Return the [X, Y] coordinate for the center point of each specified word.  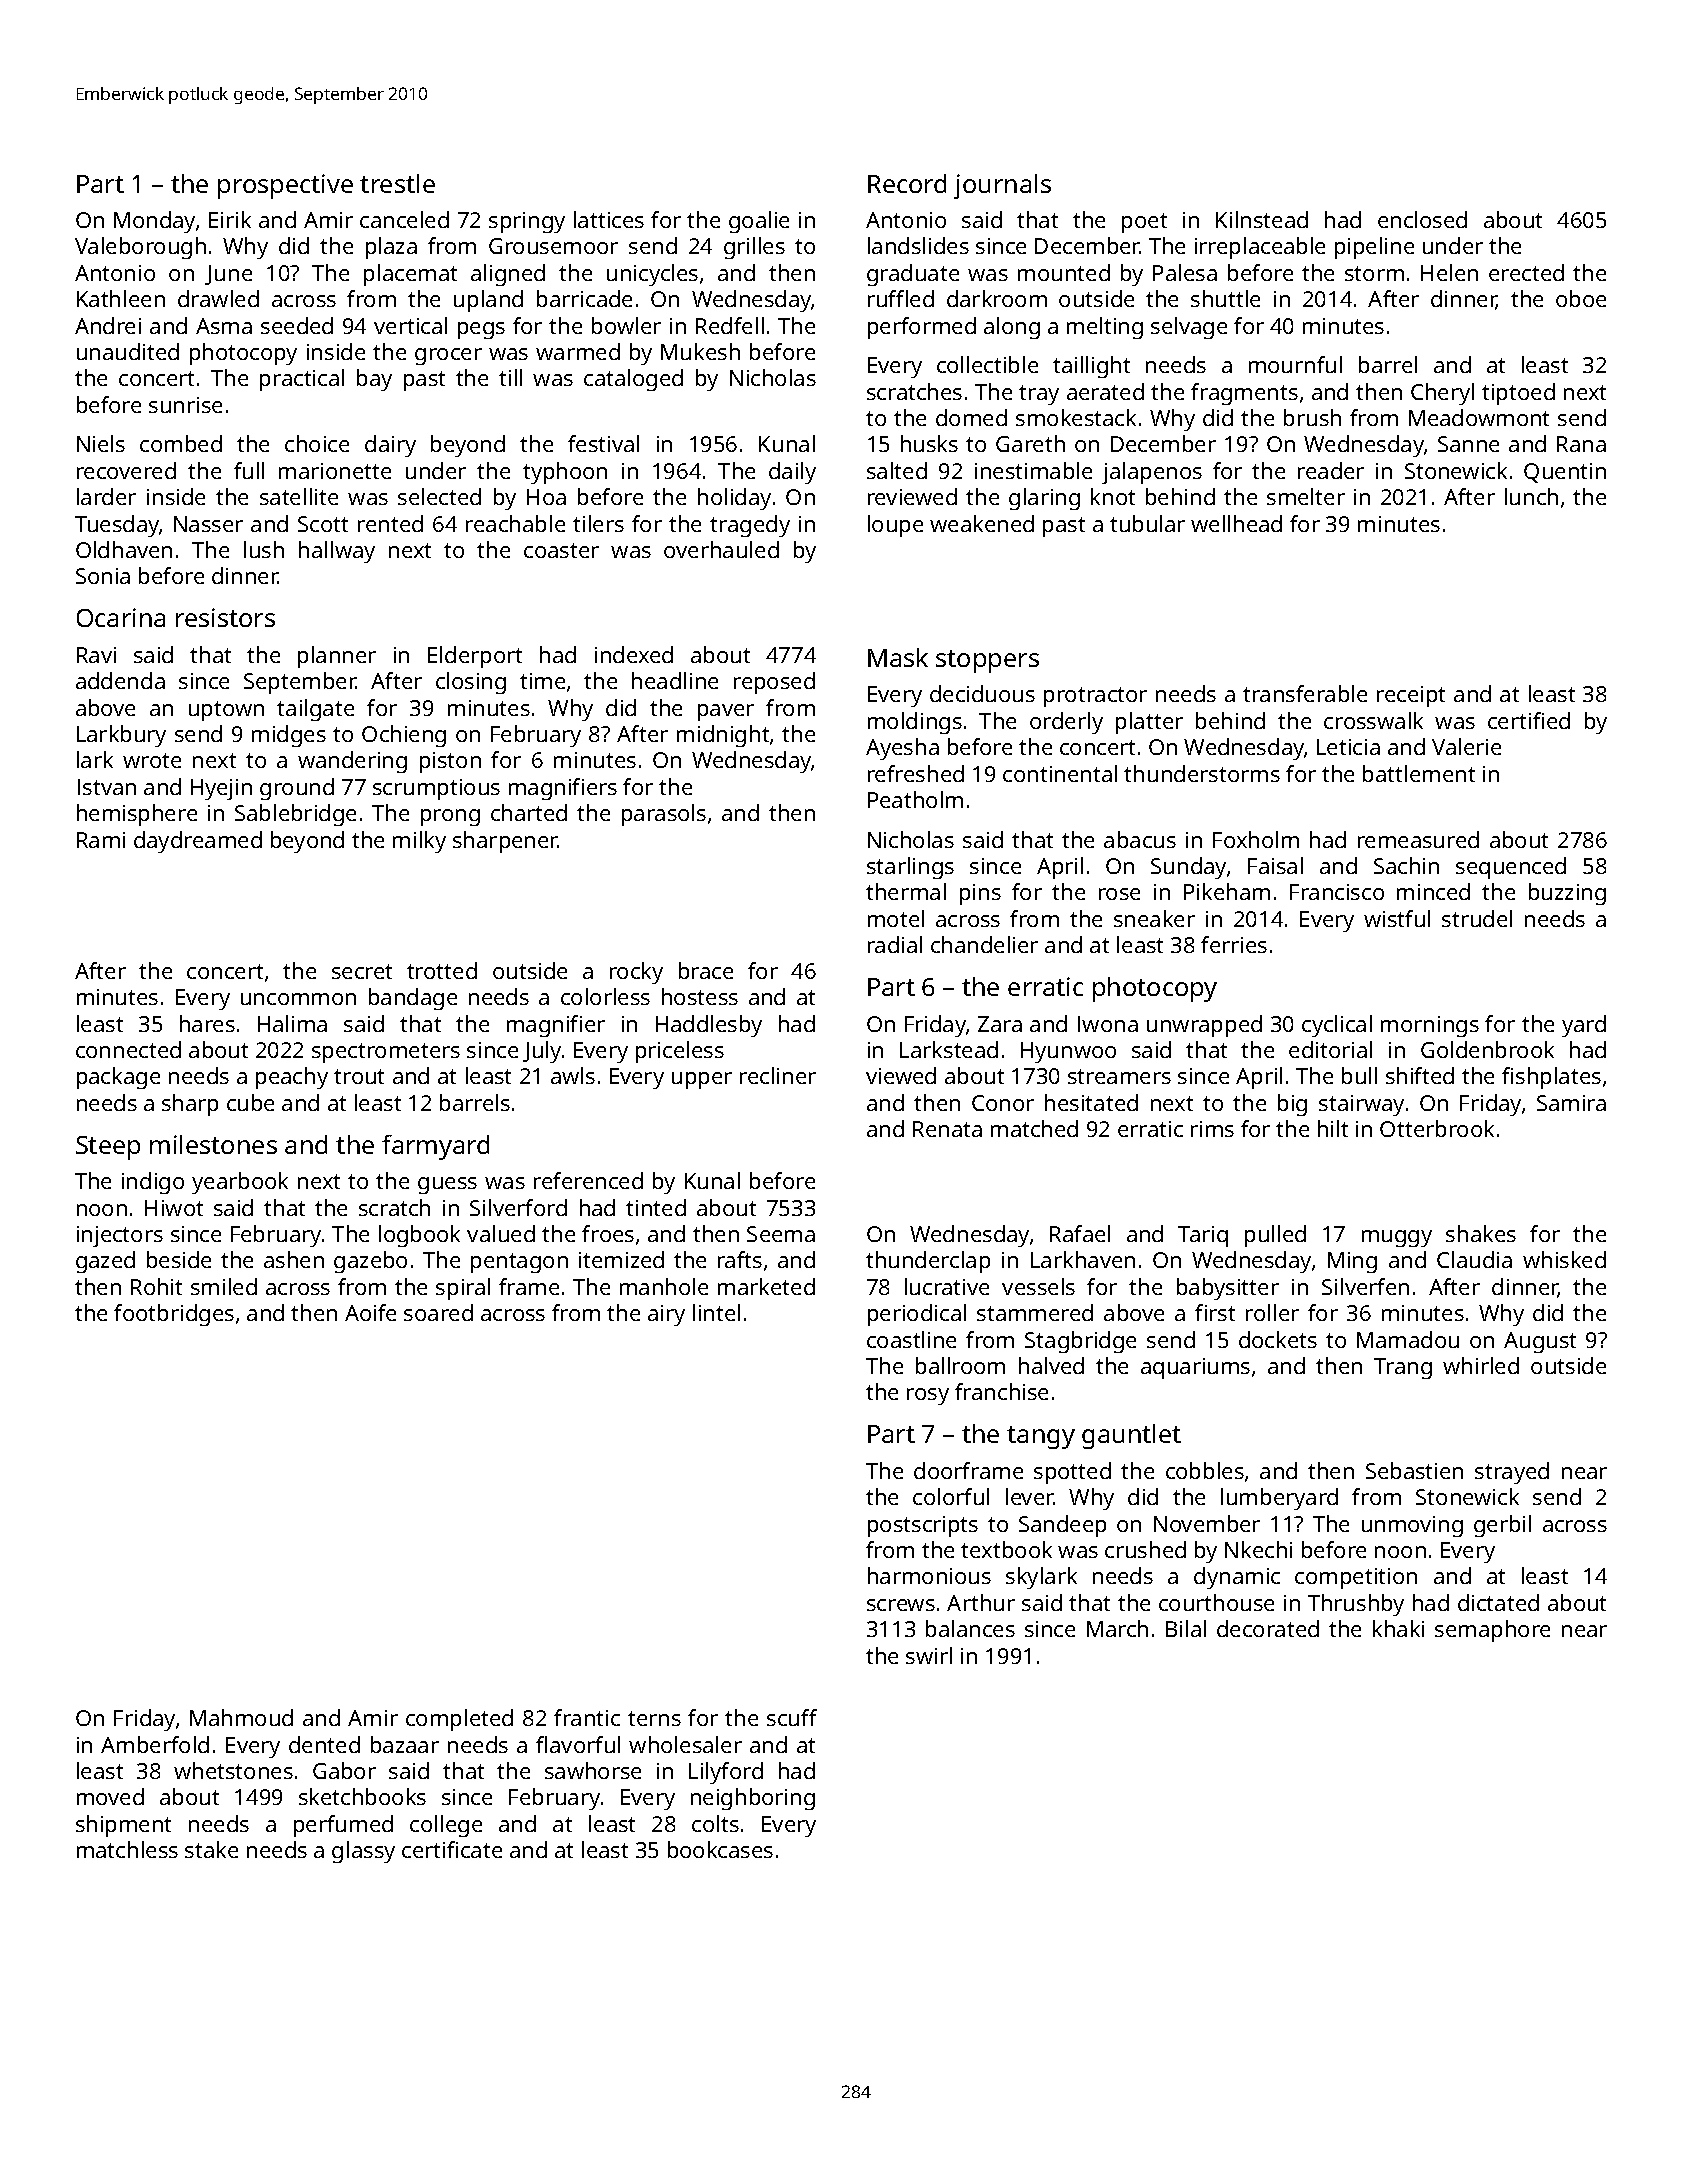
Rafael [1080, 1233]
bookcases [720, 1849]
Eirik [230, 219]
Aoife [370, 1312]
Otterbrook [1437, 1128]
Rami [101, 840]
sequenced [1511, 868]
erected [1526, 272]
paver [726, 712]
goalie [759, 222]
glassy [363, 1852]
